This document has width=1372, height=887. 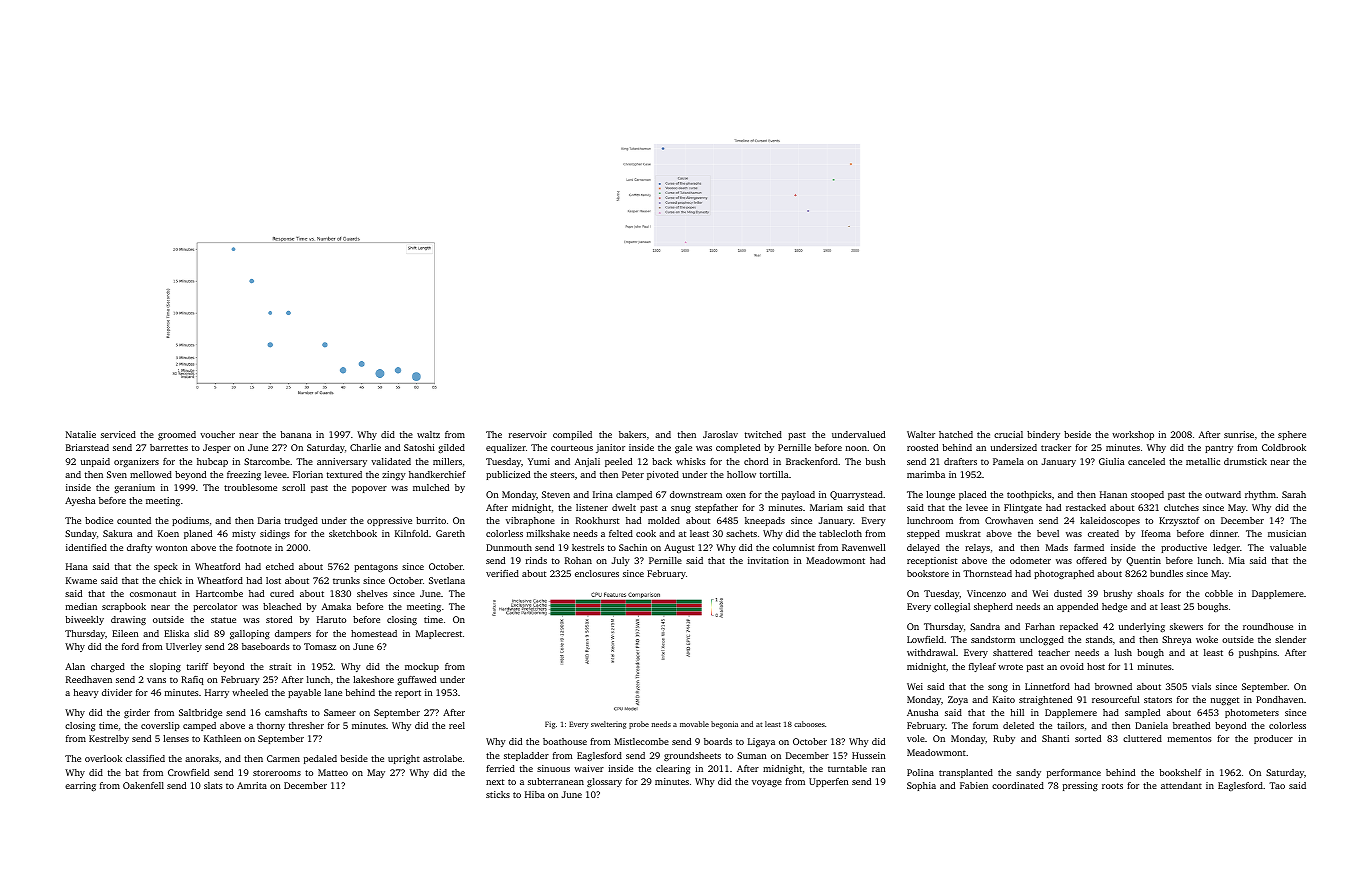 What do you see at coordinates (763, 434) in the document?
I see `twitched` at bounding box center [763, 434].
